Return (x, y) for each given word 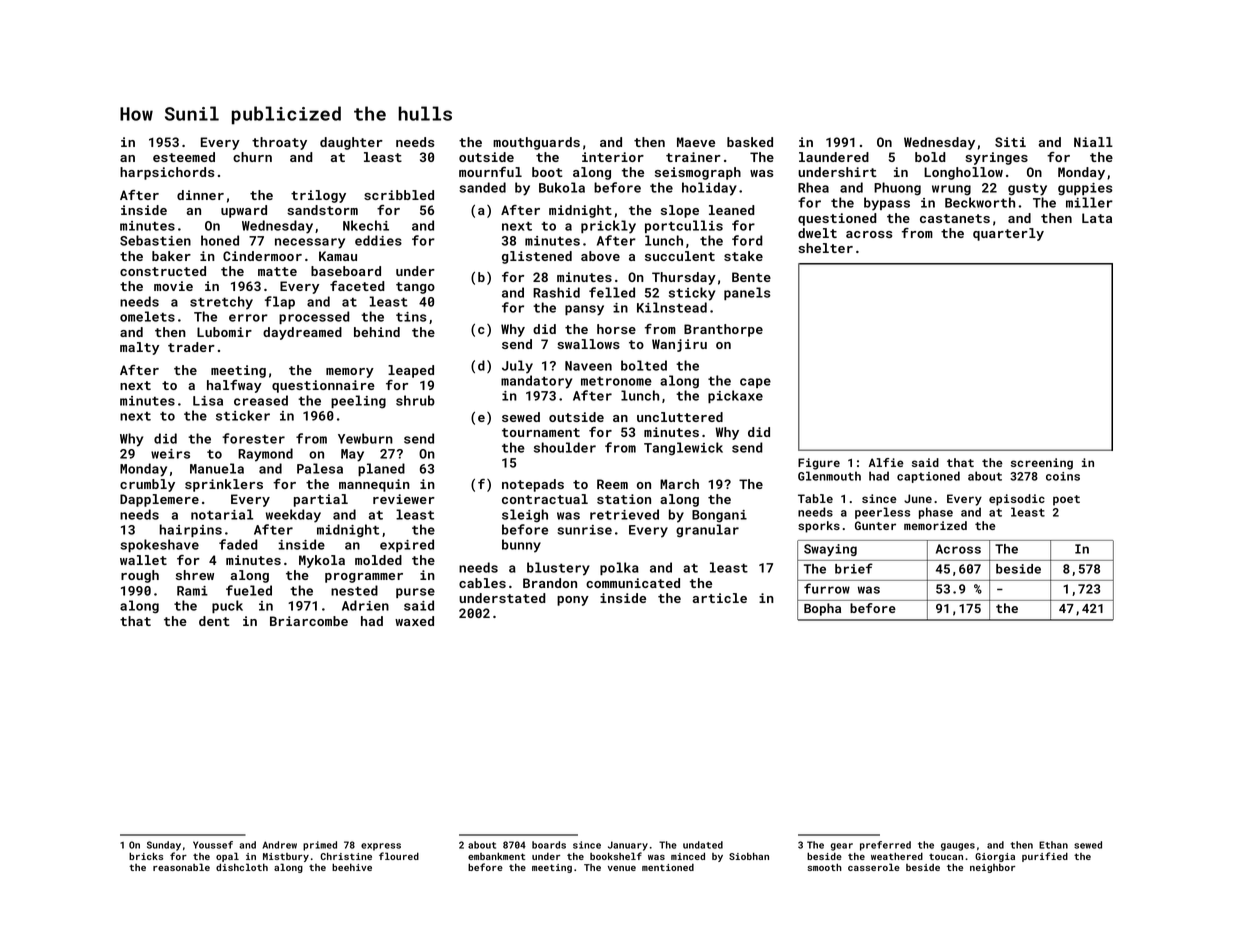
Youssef (213, 845)
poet (1066, 500)
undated (703, 845)
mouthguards (536, 143)
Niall (1093, 142)
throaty (279, 143)
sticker (243, 415)
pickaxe (735, 396)
